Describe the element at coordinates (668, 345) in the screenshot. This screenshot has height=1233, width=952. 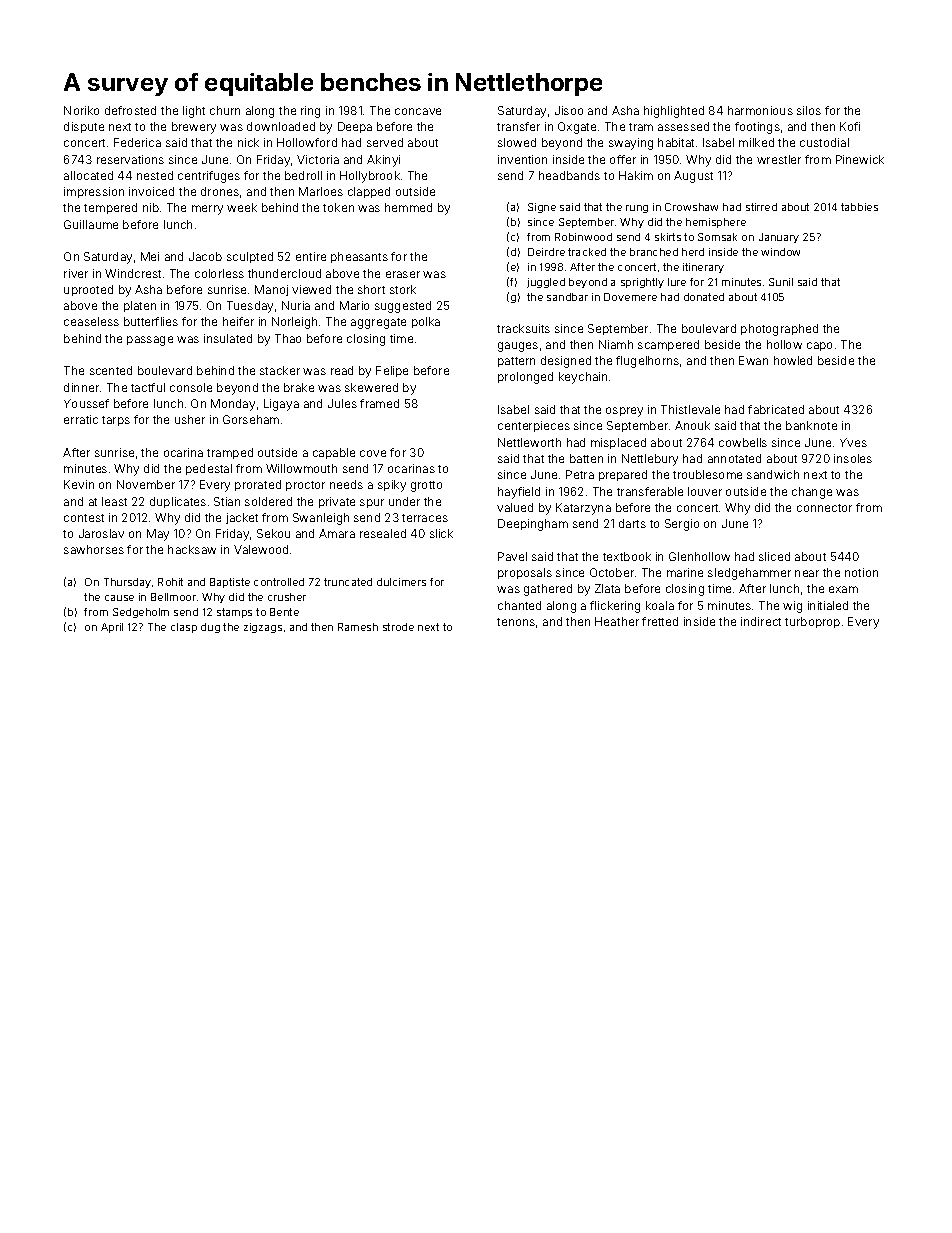
I see `scampered` at that location.
